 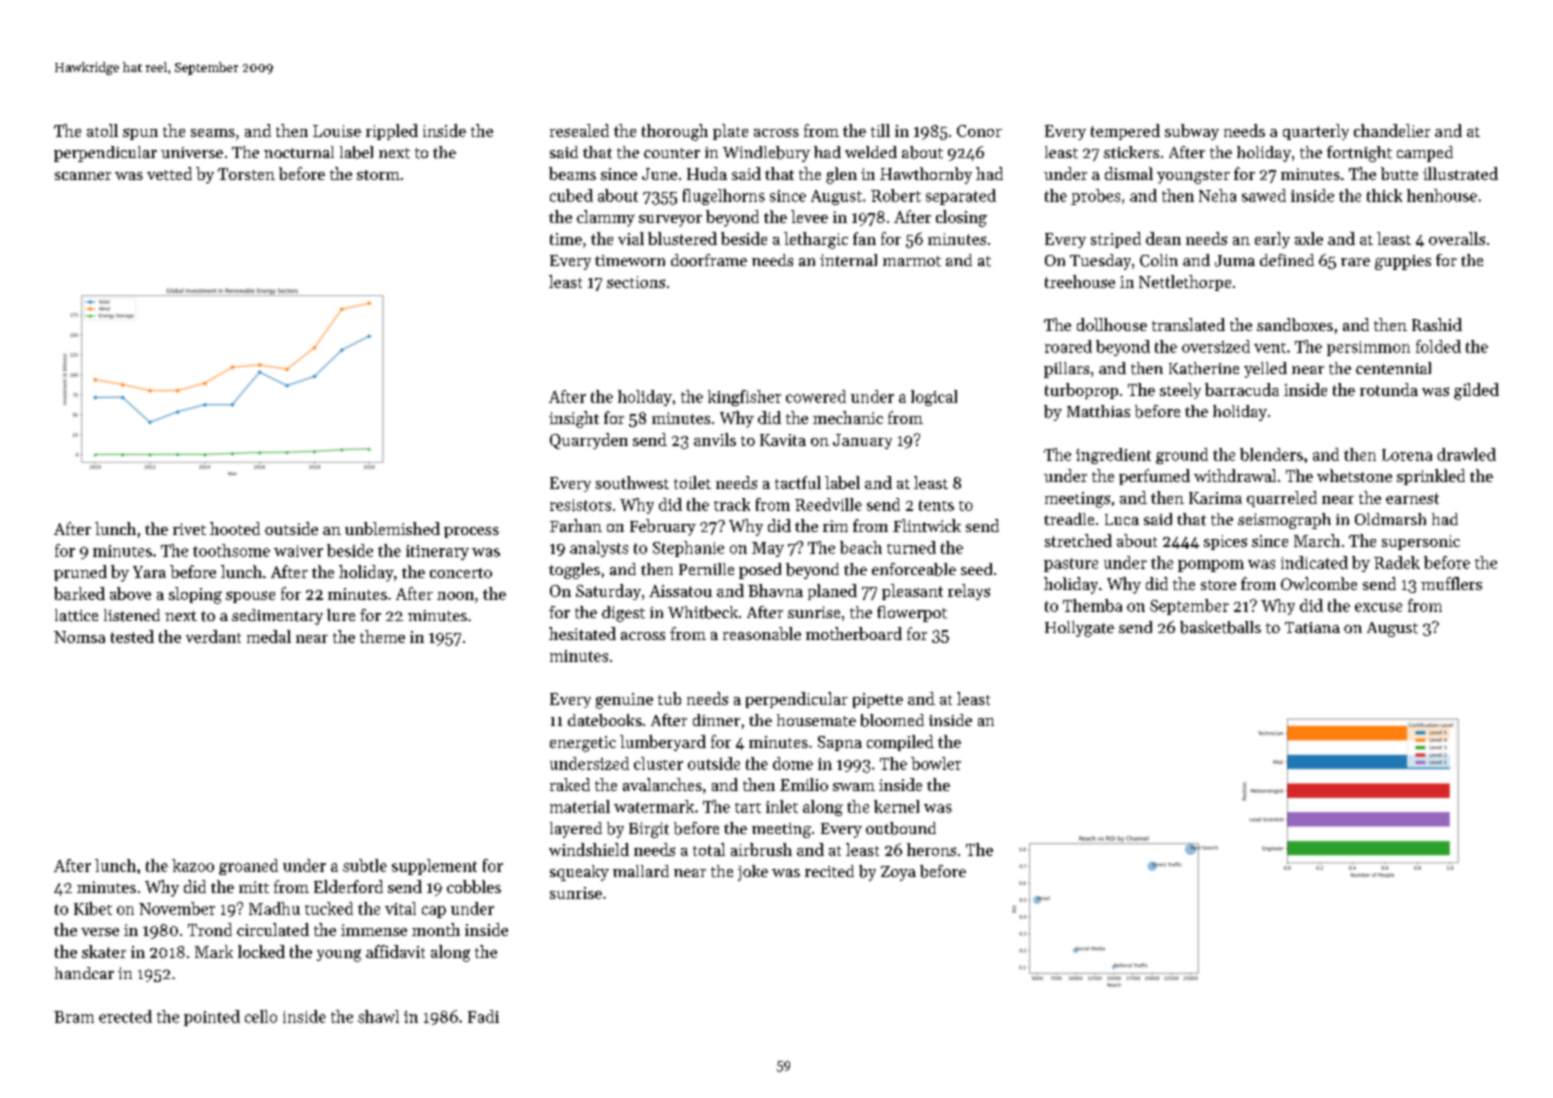 What do you see at coordinates (931, 849) in the page?
I see `herons` at bounding box center [931, 849].
